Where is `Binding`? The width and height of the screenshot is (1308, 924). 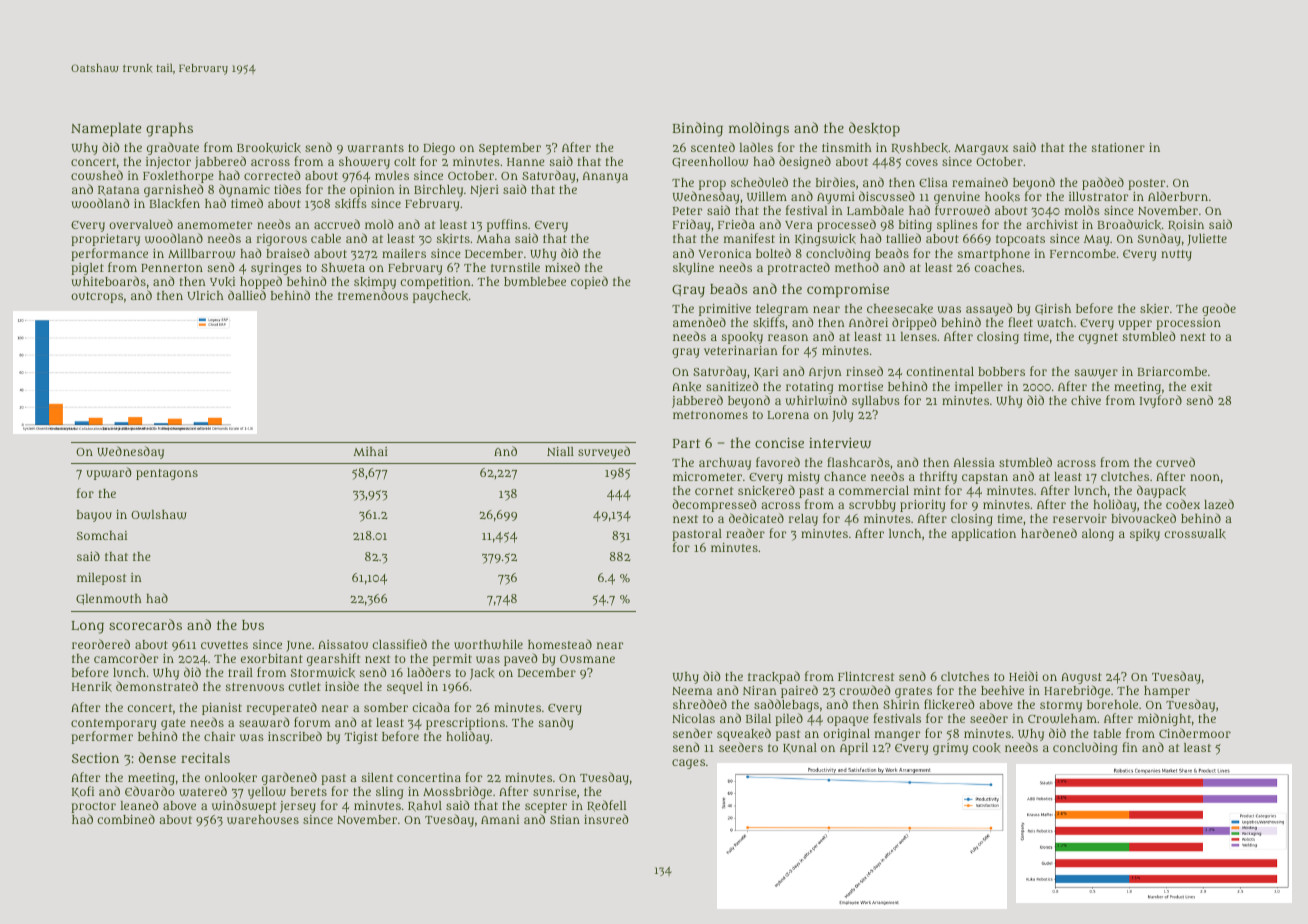 Binding is located at coordinates (698, 129).
